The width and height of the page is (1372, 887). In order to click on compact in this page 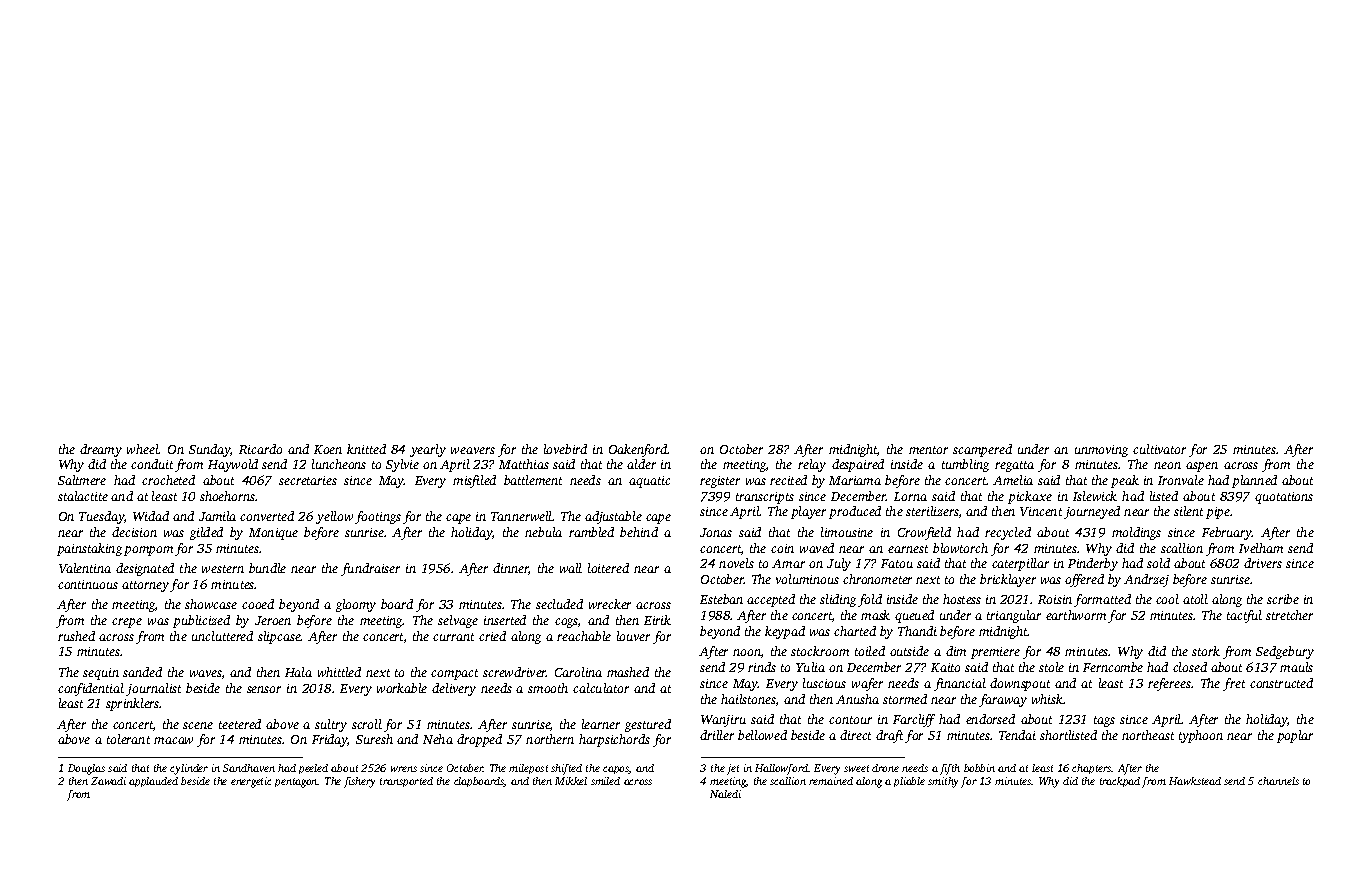, I will do `click(454, 674)`.
